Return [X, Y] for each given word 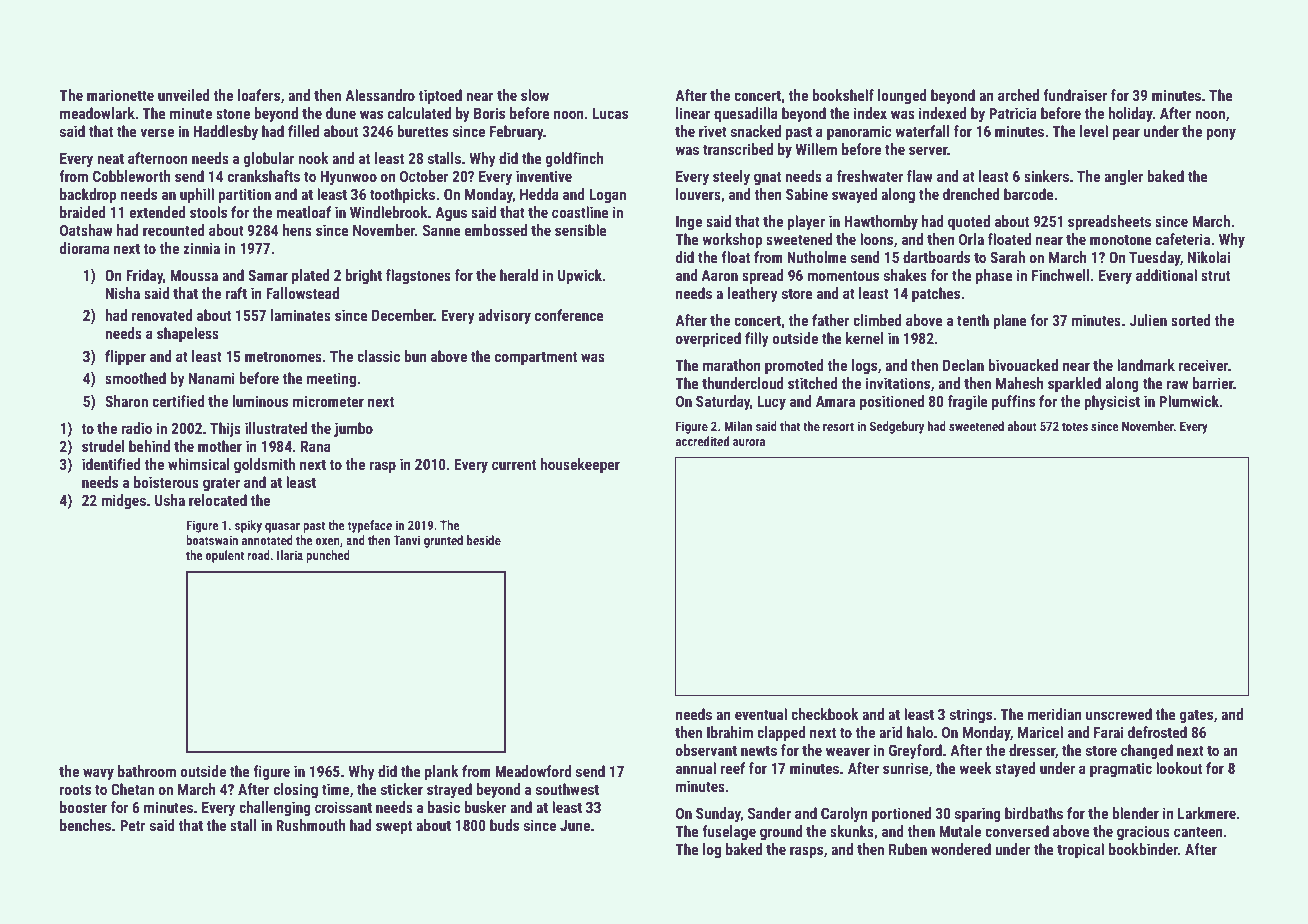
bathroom [147, 771]
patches [936, 294]
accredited [702, 441]
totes [1075, 426]
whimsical [199, 464]
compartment [536, 358]
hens [297, 230]
